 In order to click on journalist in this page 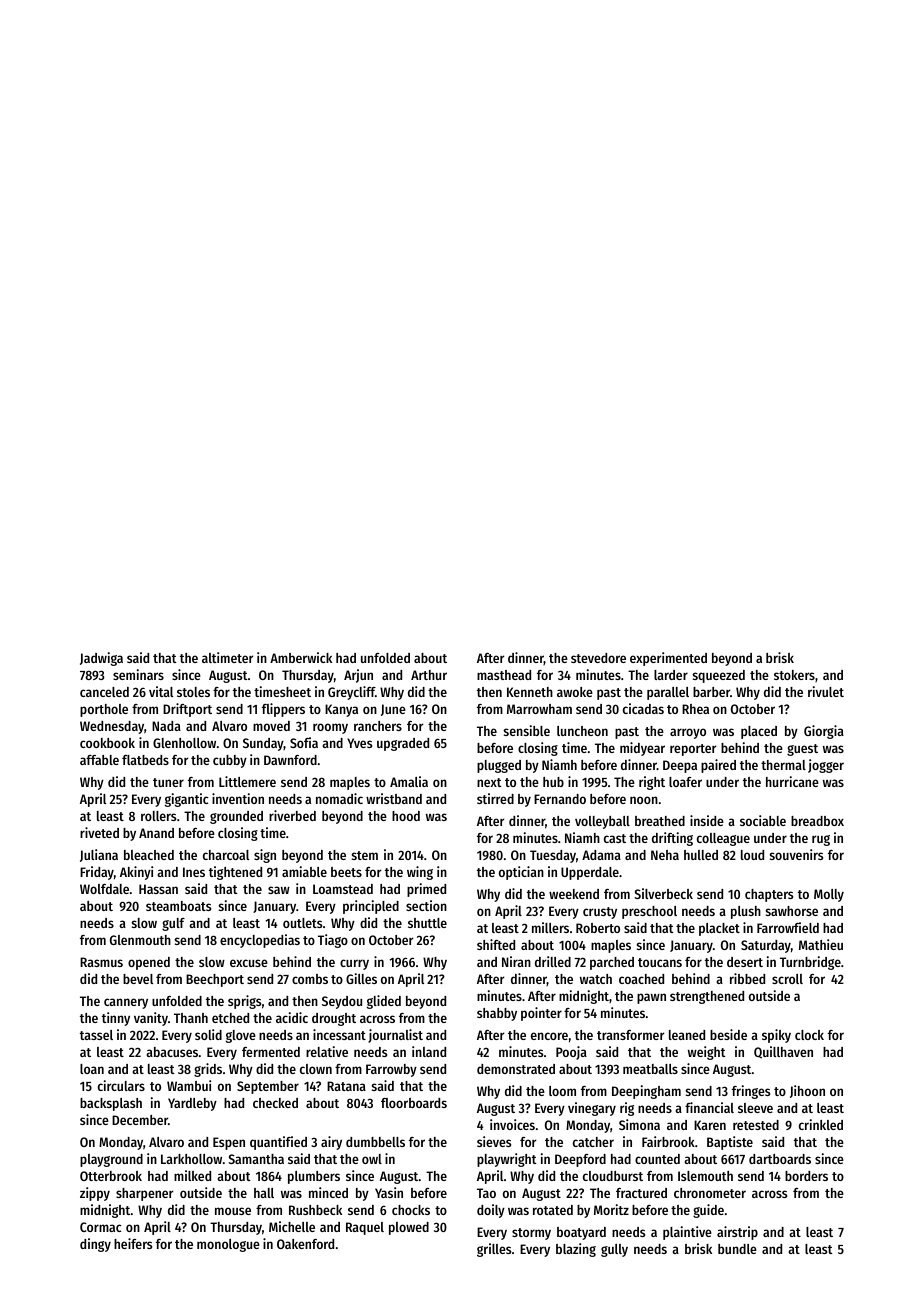, I will do `click(395, 1036)`.
